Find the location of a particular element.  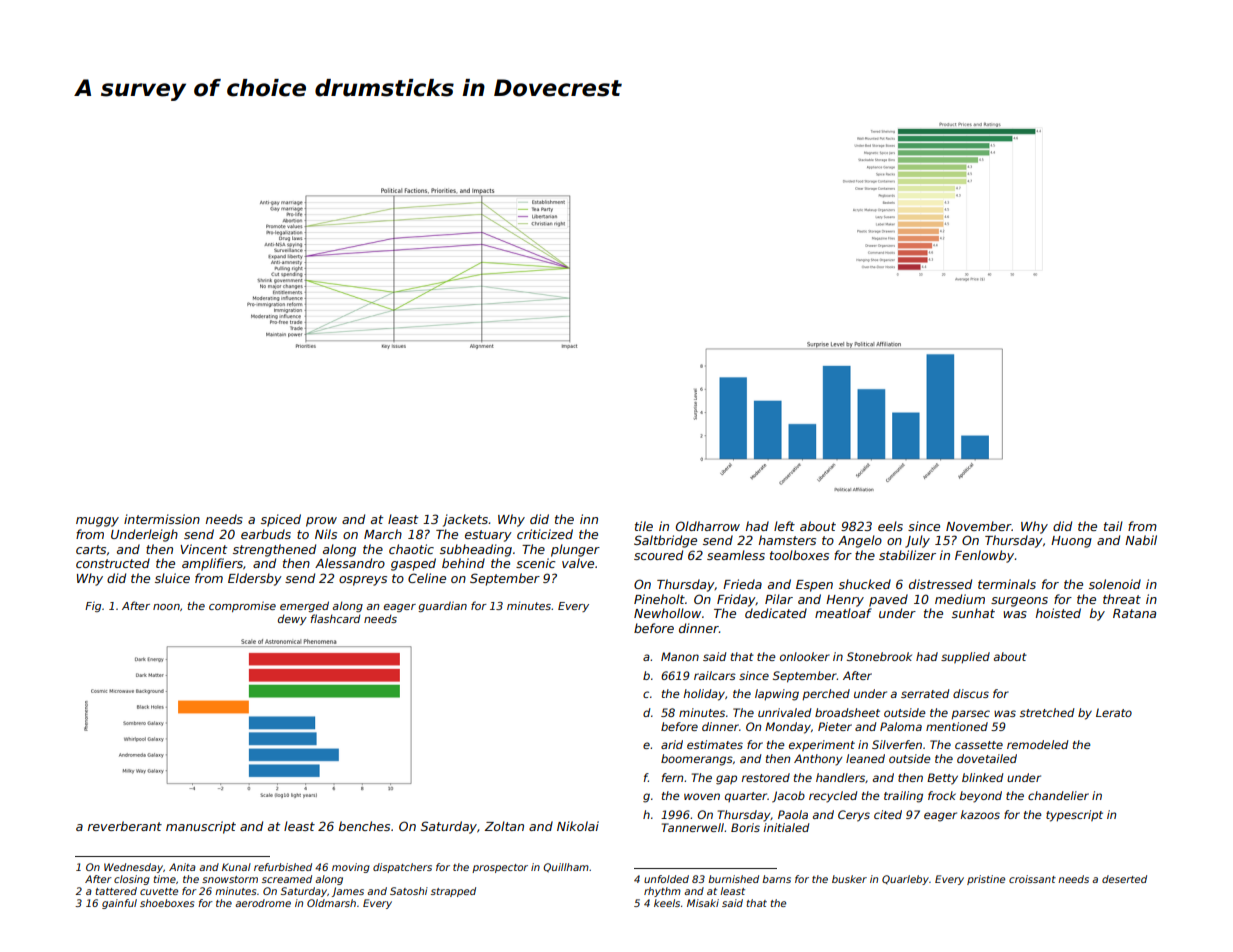

reverberant is located at coordinates (125, 826).
